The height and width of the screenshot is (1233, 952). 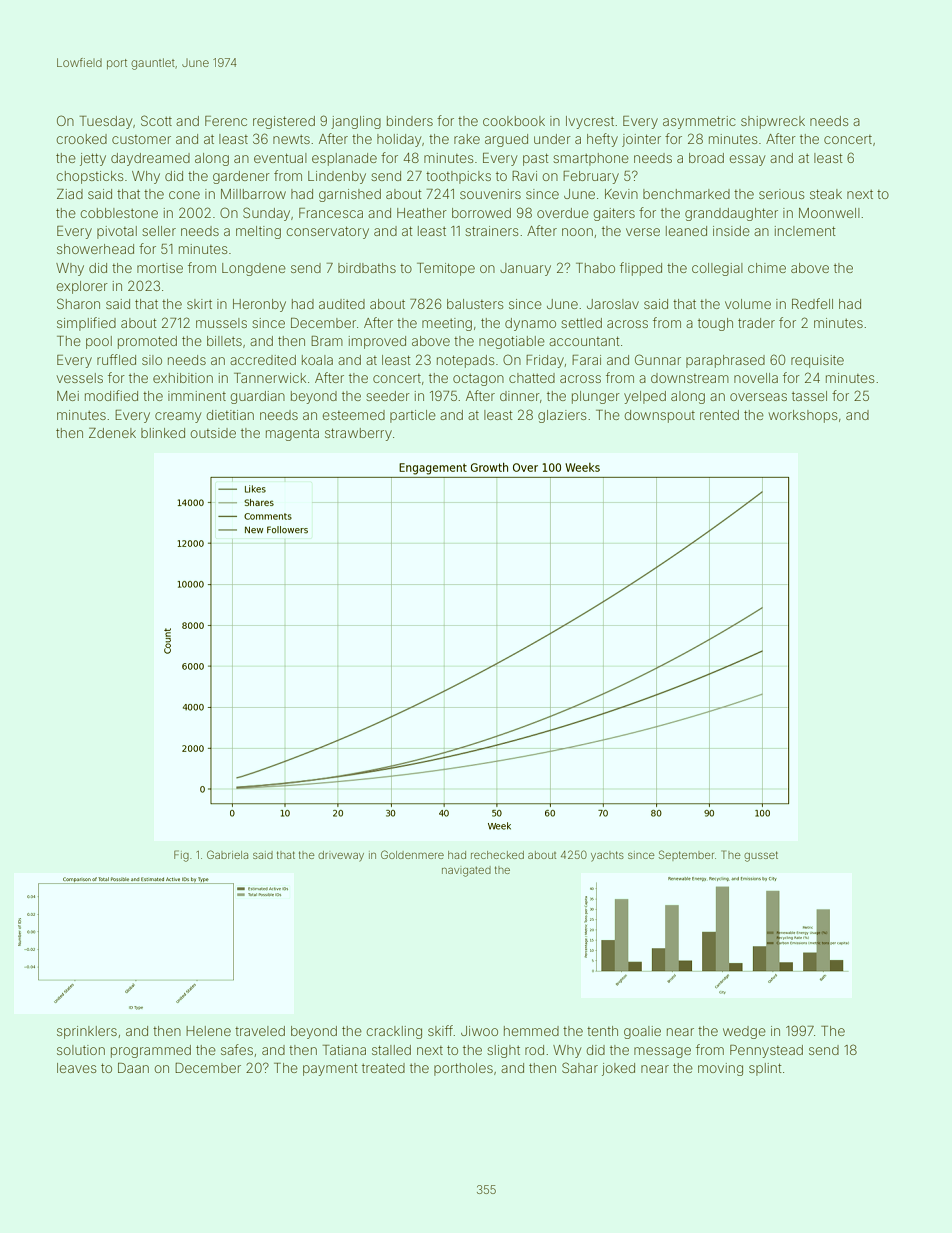 What do you see at coordinates (112, 433) in the screenshot?
I see `Zdenek` at bounding box center [112, 433].
